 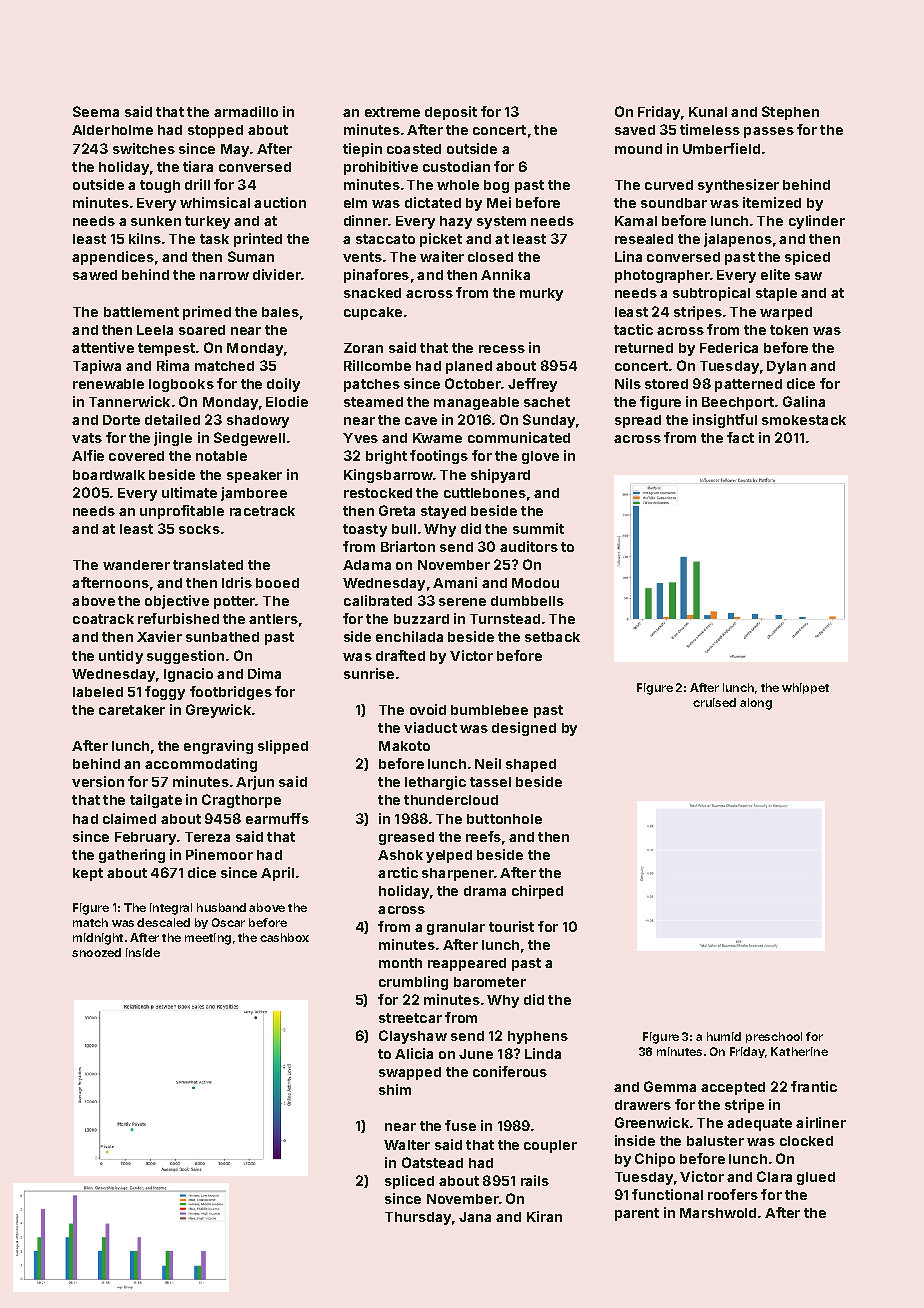 What do you see at coordinates (708, 112) in the page?
I see `Kunal` at bounding box center [708, 112].
